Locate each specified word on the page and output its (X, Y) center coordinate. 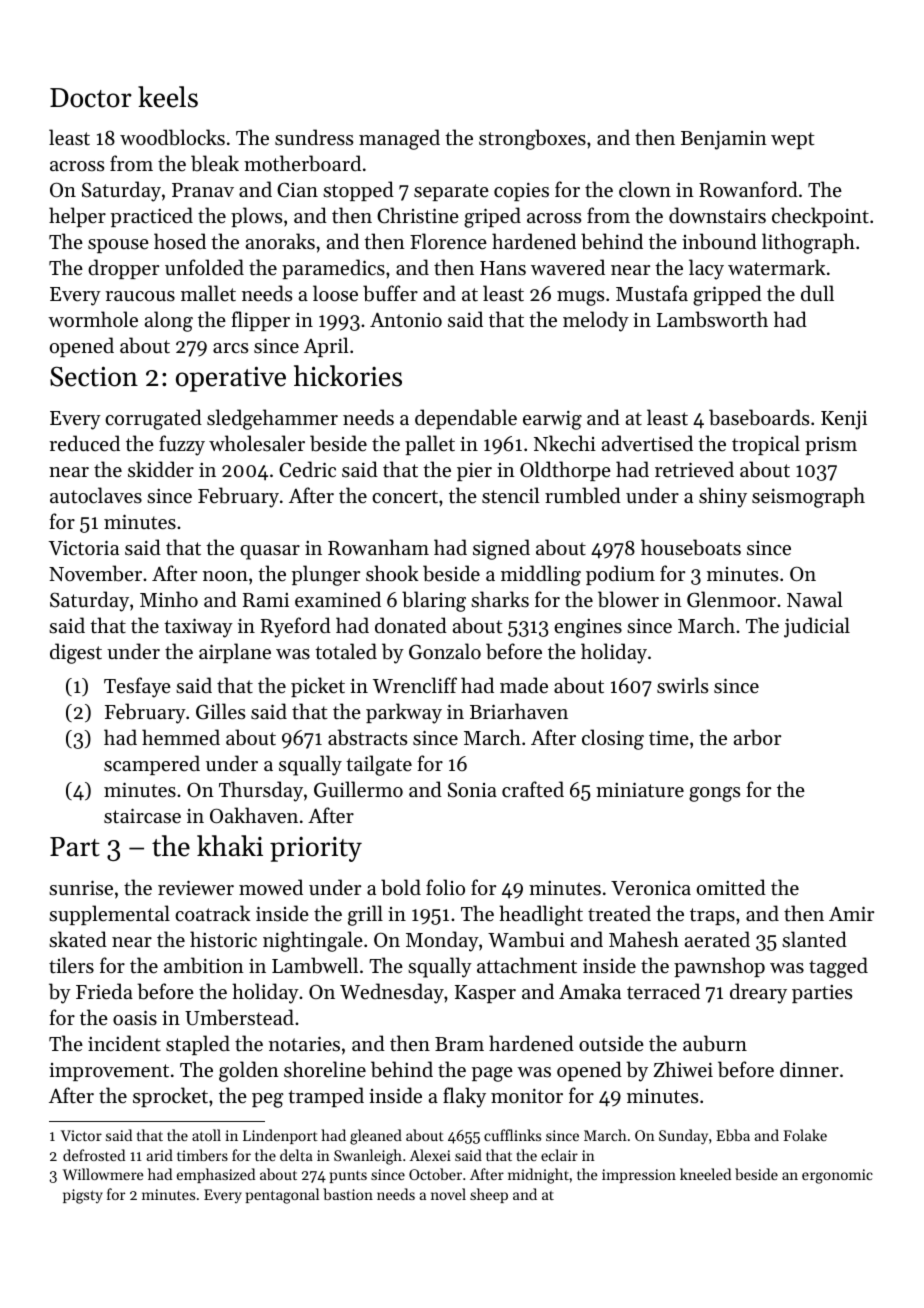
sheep (489, 1195)
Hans (503, 268)
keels (168, 97)
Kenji (844, 420)
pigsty (83, 1196)
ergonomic (837, 1176)
